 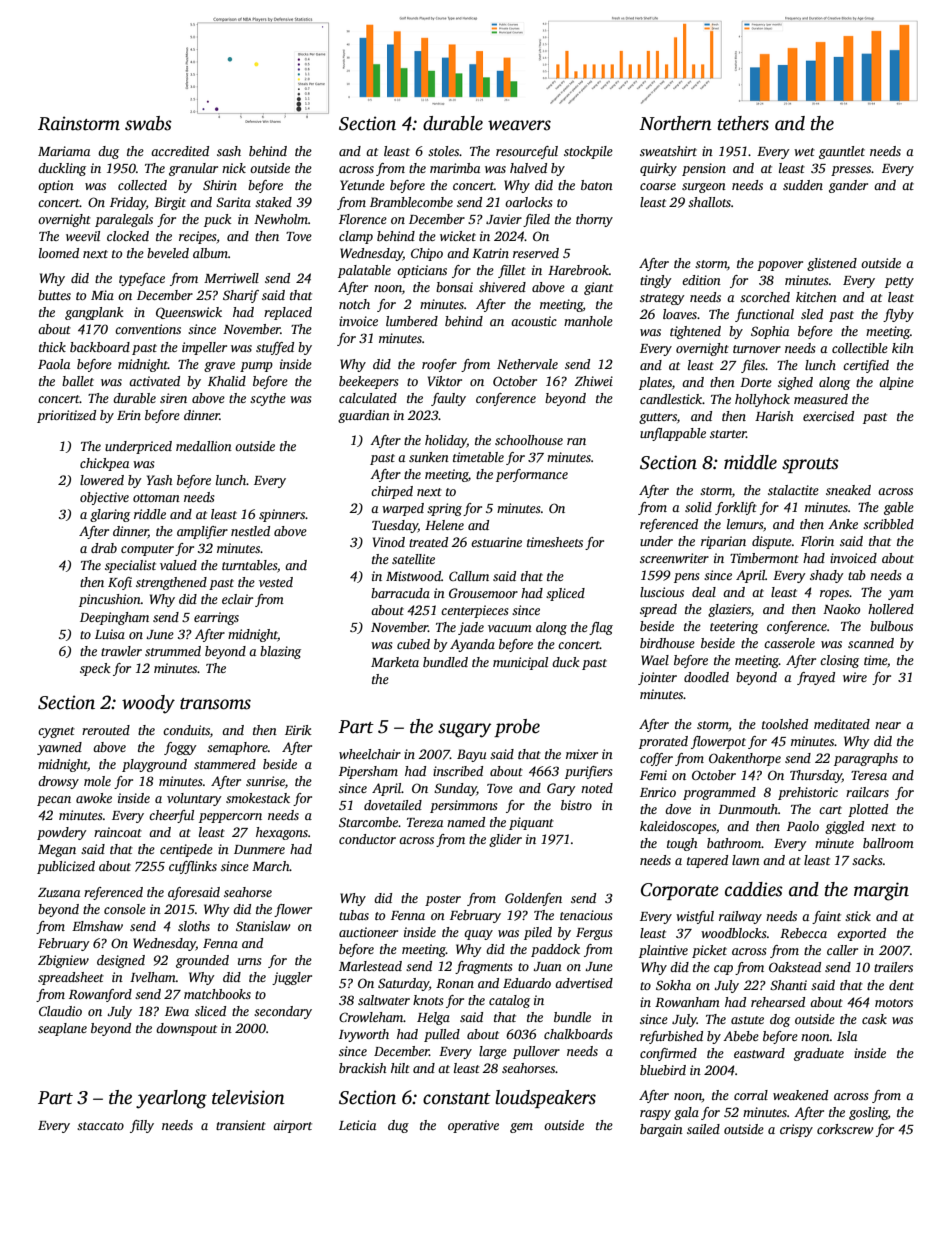 What do you see at coordinates (899, 508) in the page?
I see `gable` at bounding box center [899, 508].
